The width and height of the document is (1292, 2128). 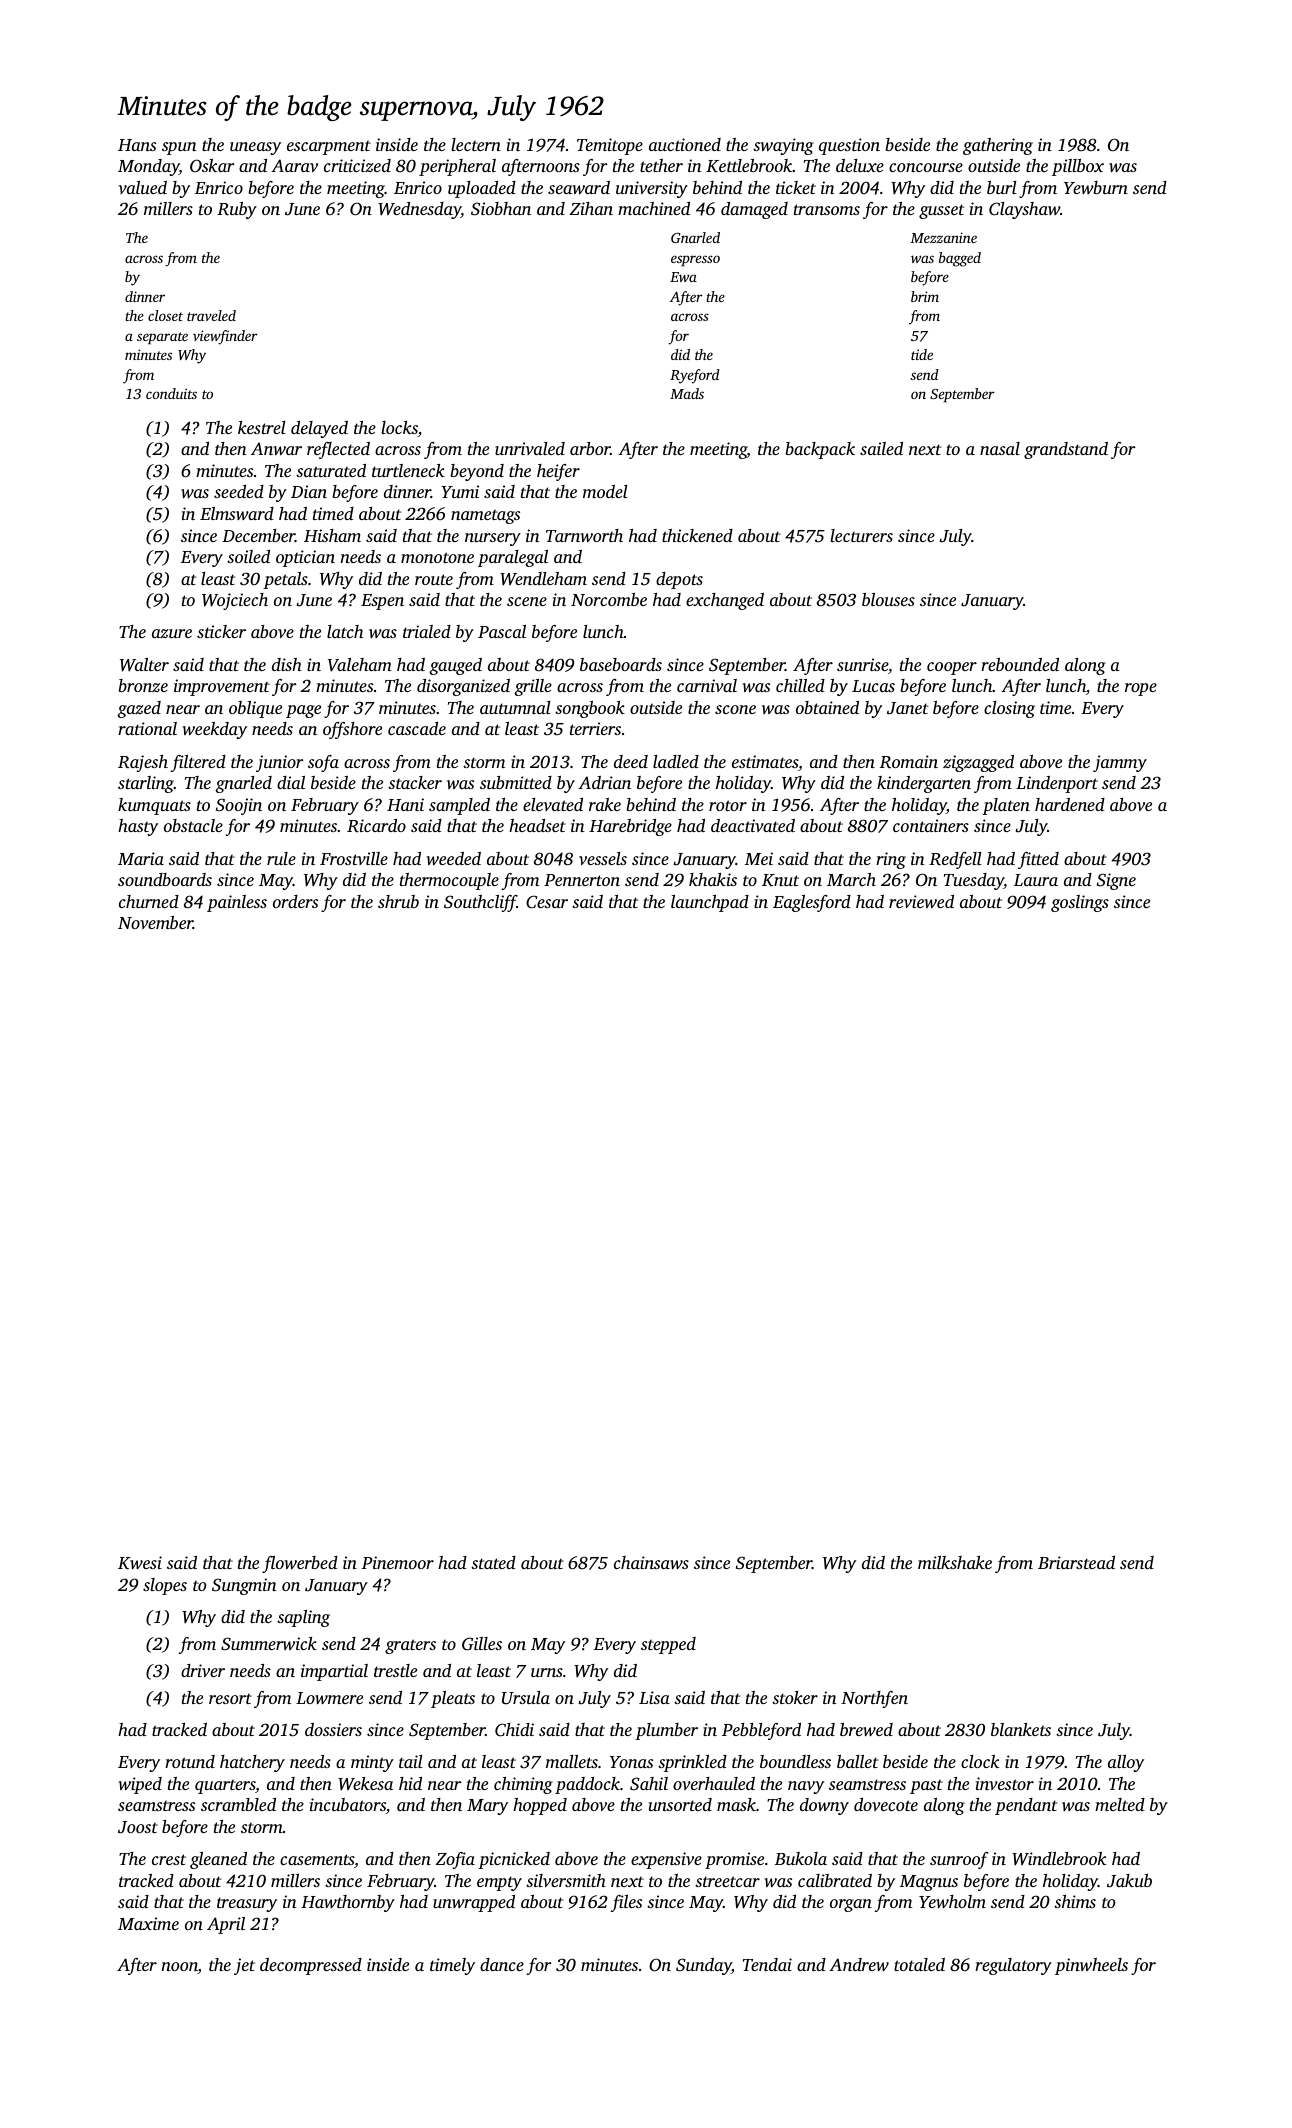 What do you see at coordinates (651, 1562) in the document?
I see `chainsaws` at bounding box center [651, 1562].
